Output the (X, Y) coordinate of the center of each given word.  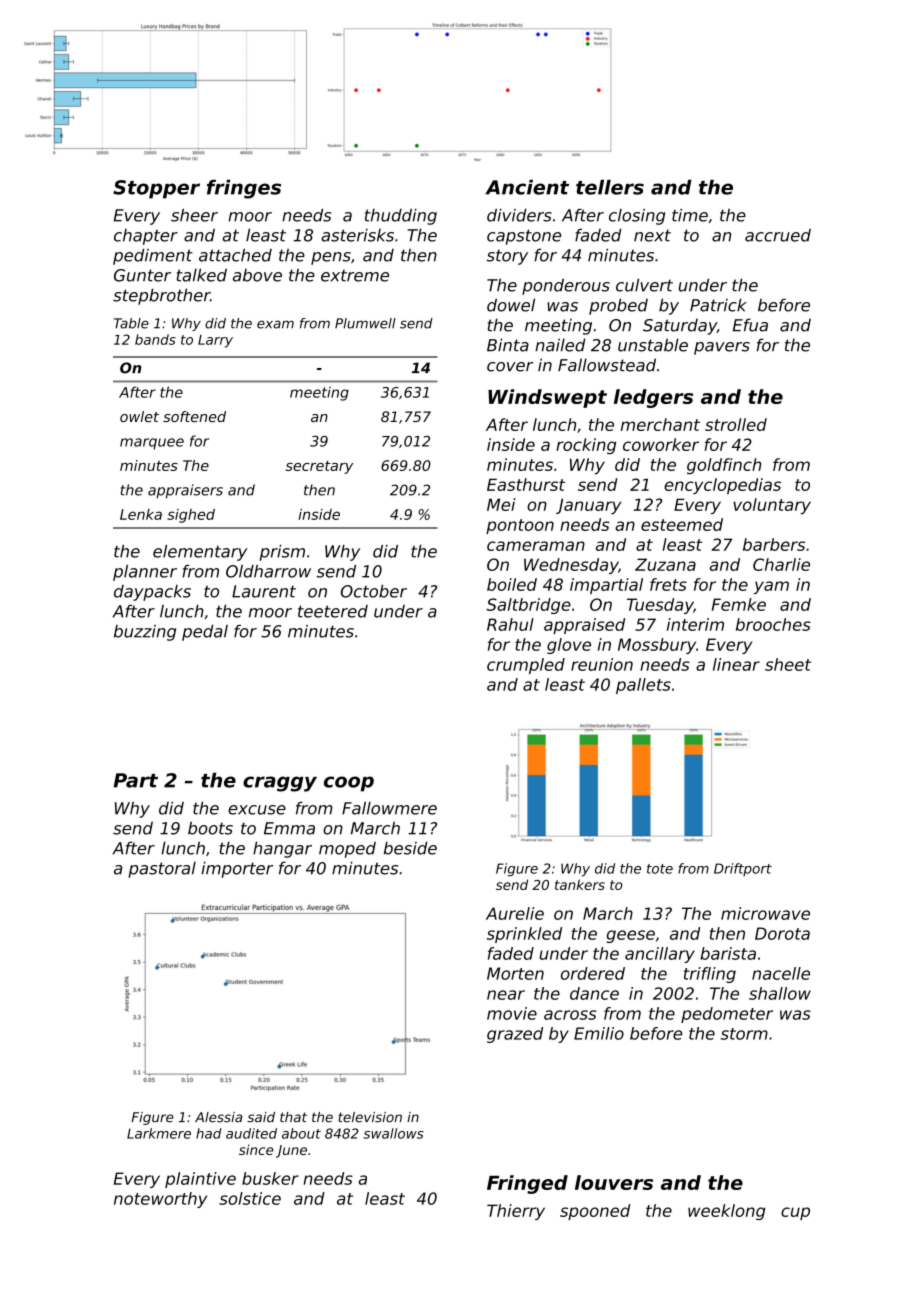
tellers (610, 187)
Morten (515, 973)
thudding (401, 217)
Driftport (743, 869)
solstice (250, 1198)
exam (275, 324)
